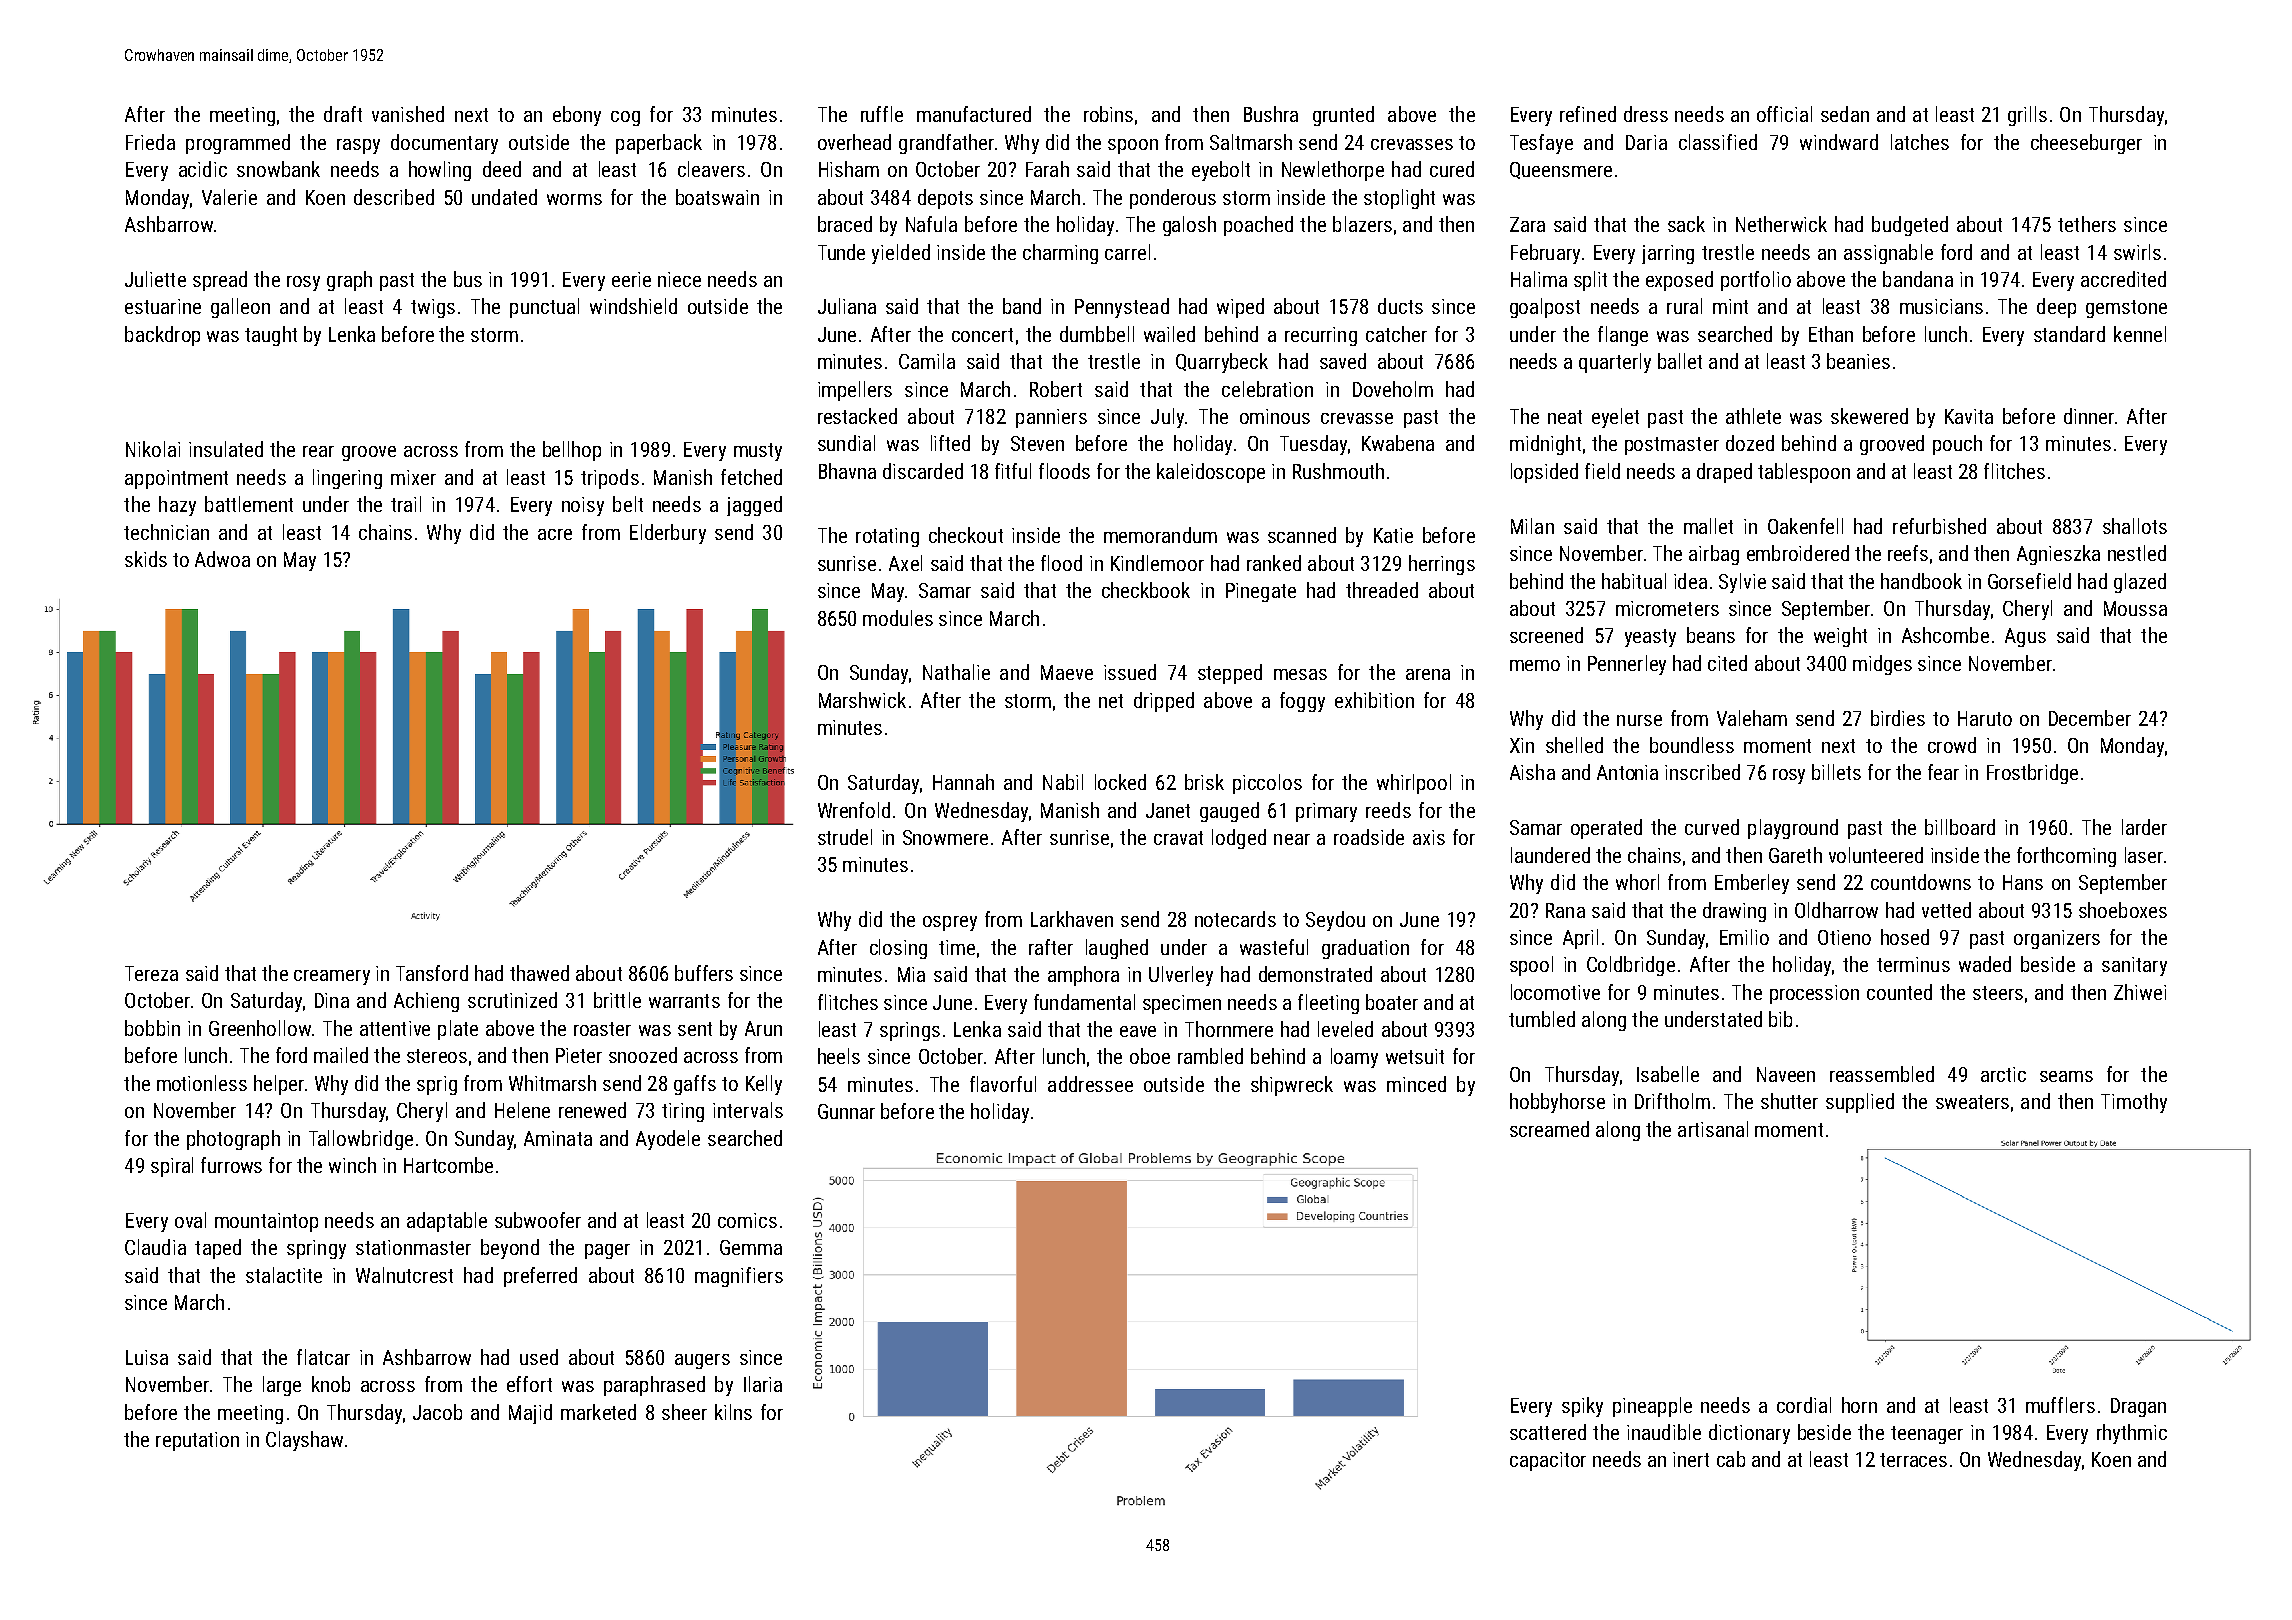 This screenshot has height=1620, width=2292. I want to click on supplied, so click(1860, 1103).
